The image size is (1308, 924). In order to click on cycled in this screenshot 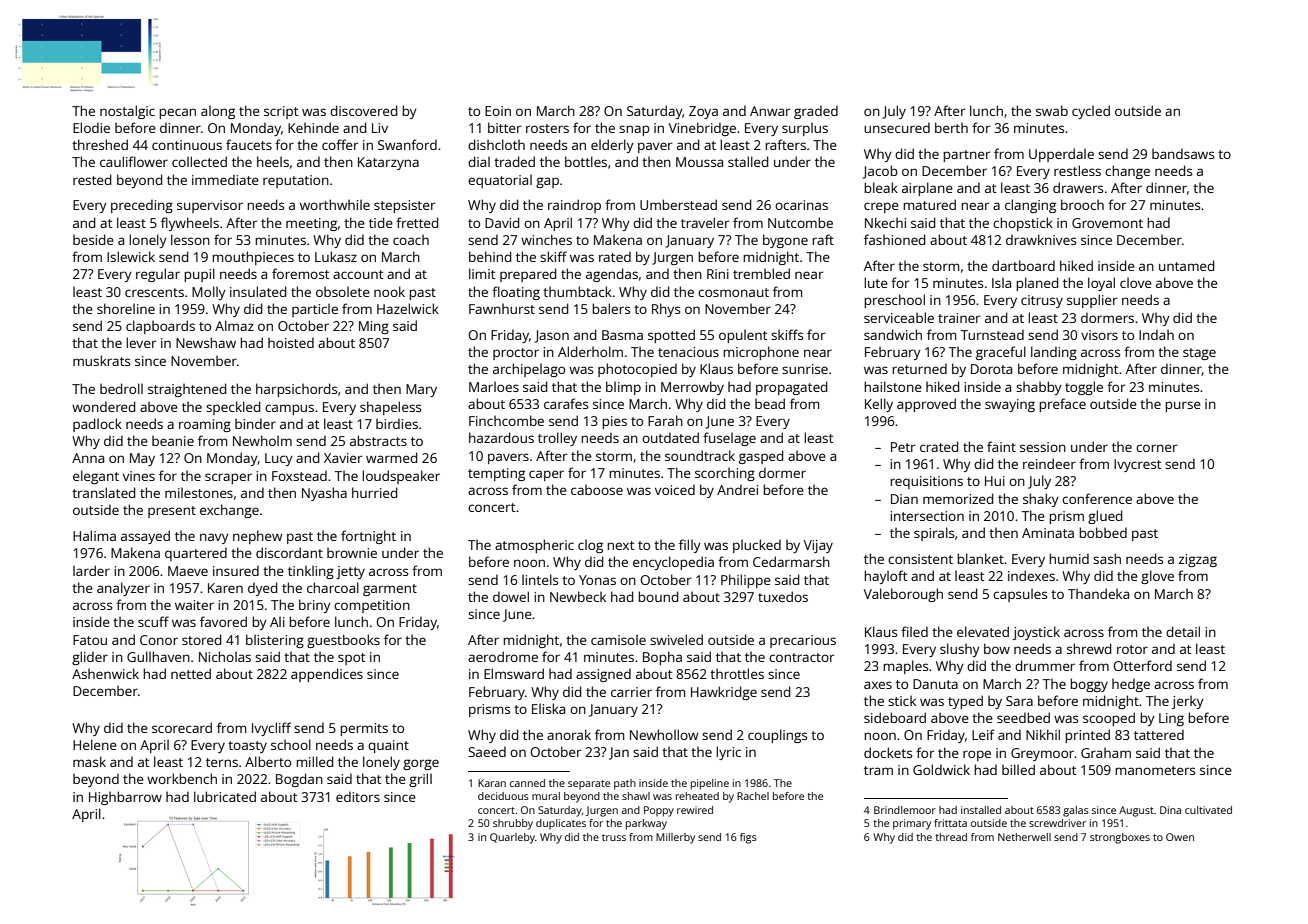, I will do `click(1091, 112)`.
